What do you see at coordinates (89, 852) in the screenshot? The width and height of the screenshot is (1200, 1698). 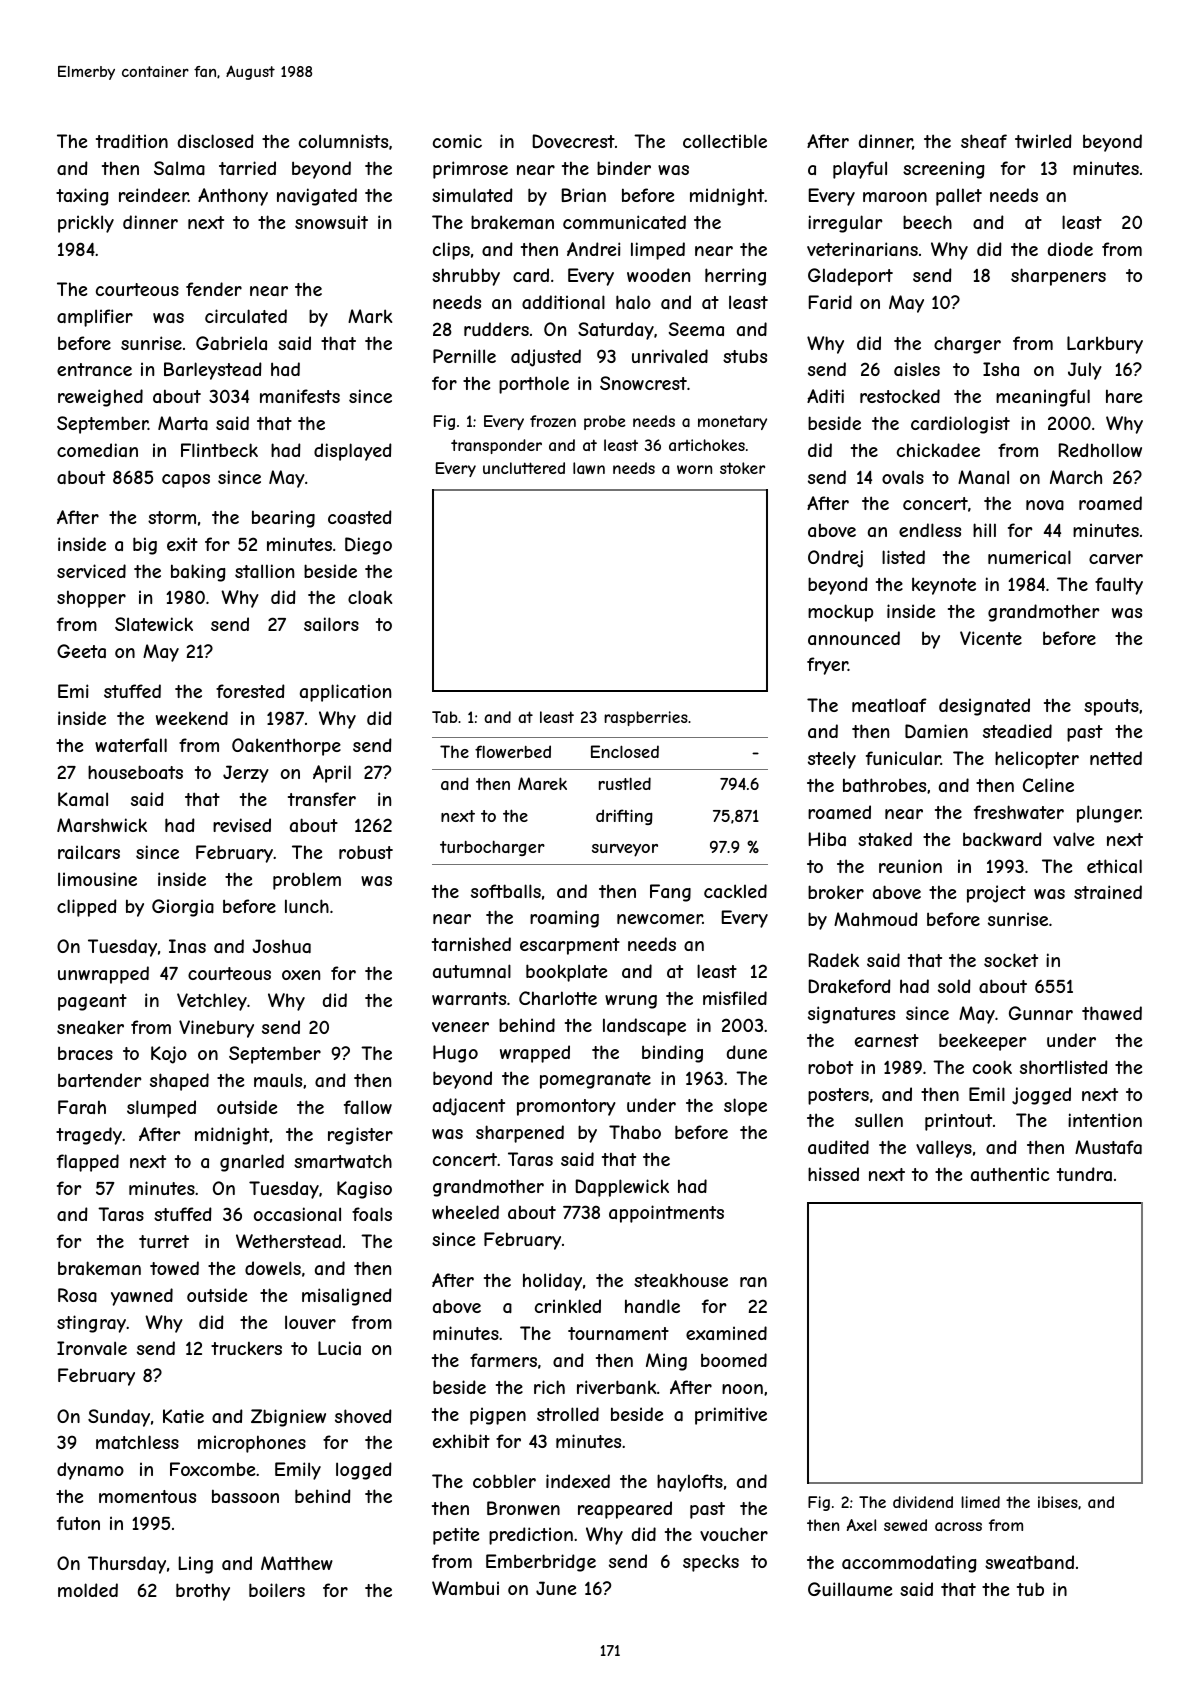 I see `railcars` at bounding box center [89, 852].
